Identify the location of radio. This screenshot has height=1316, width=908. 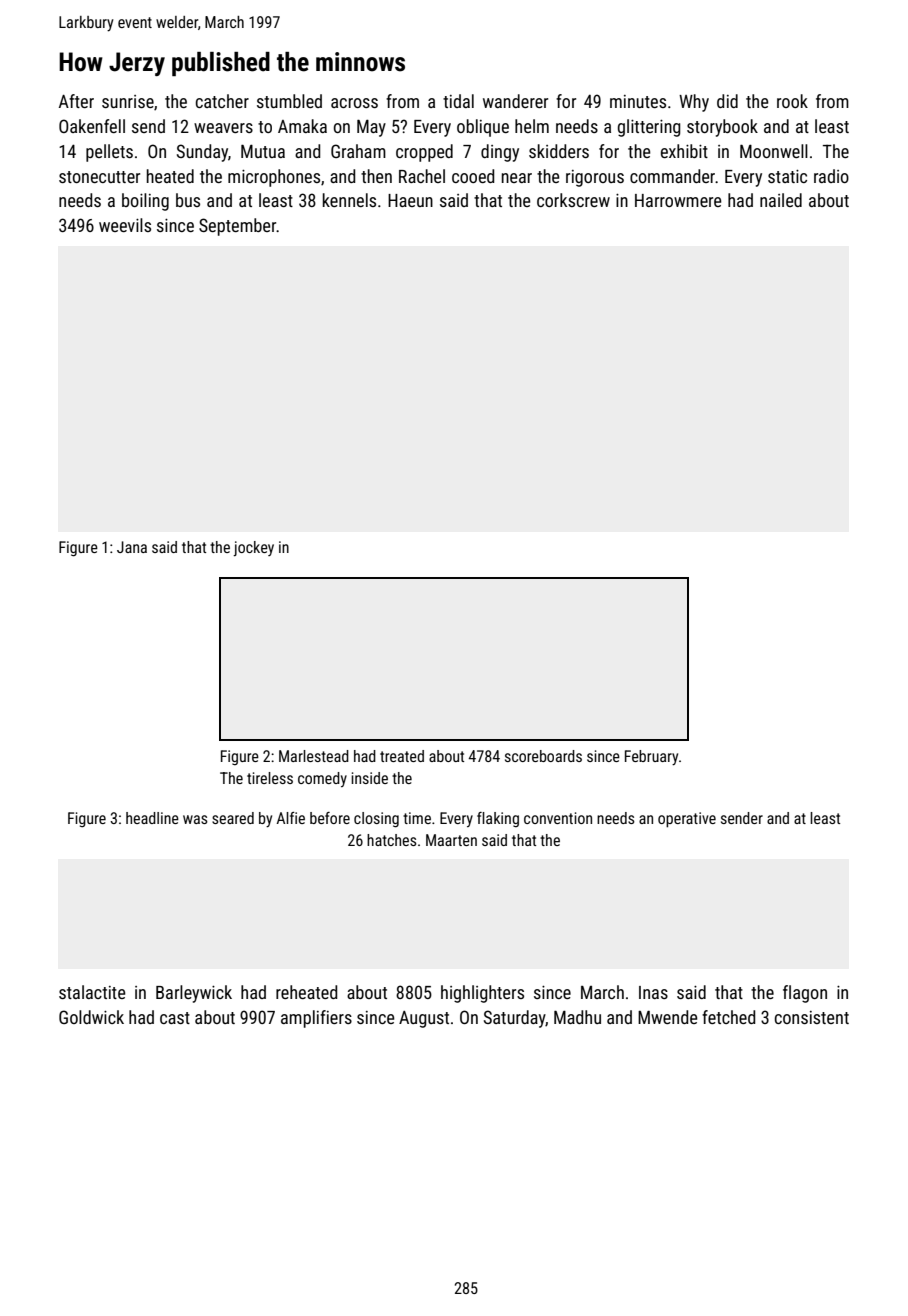
(831, 176).
